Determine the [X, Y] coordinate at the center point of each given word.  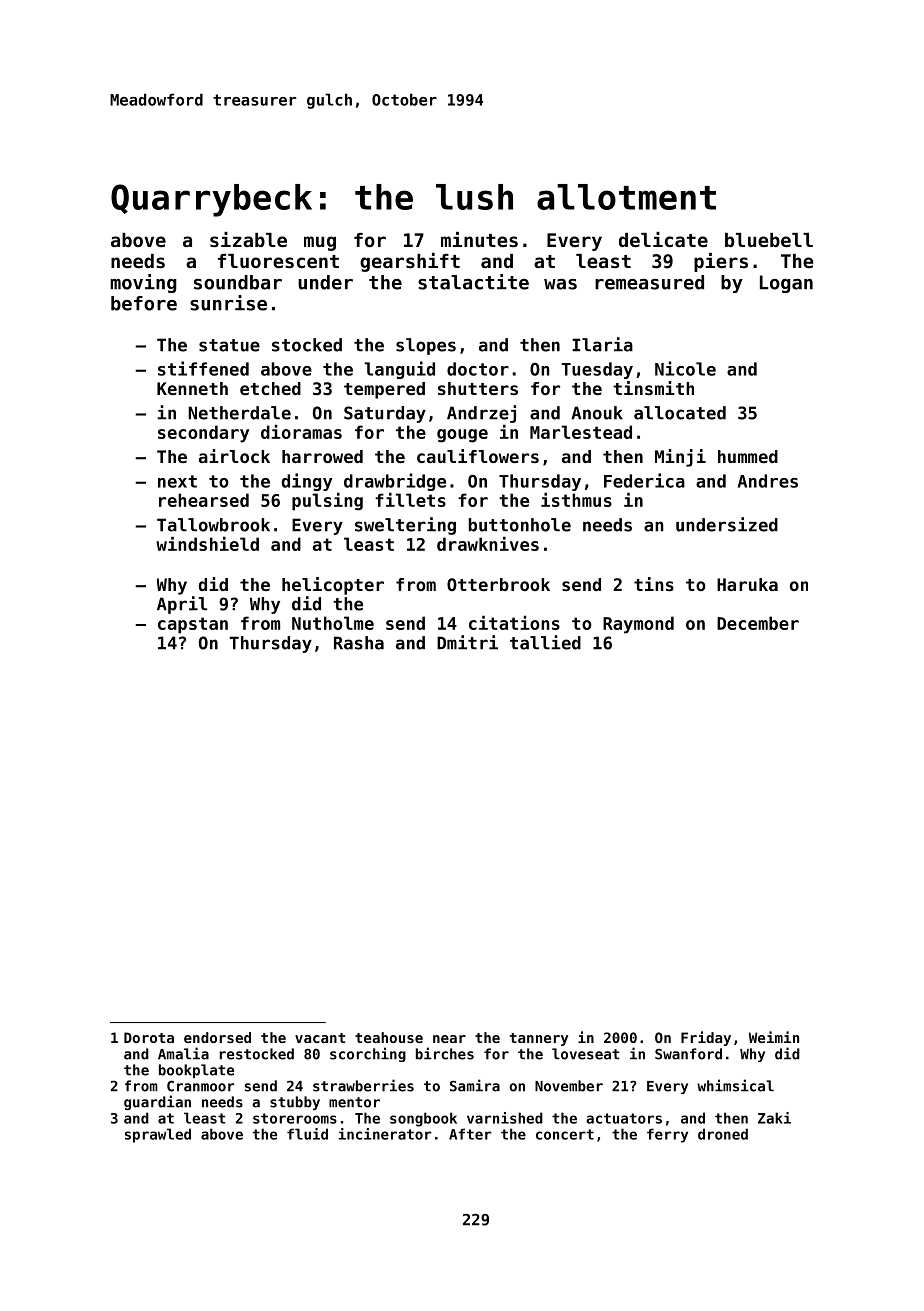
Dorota [149, 1037]
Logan [786, 284]
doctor [478, 369]
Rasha [359, 643]
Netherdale [239, 413]
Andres [768, 481]
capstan [193, 625]
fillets [410, 499]
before [144, 303]
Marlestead [581, 432]
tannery [539, 1039]
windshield [207, 543]
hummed [748, 456]
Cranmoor [201, 1086]
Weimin [774, 1037]
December [758, 623]
